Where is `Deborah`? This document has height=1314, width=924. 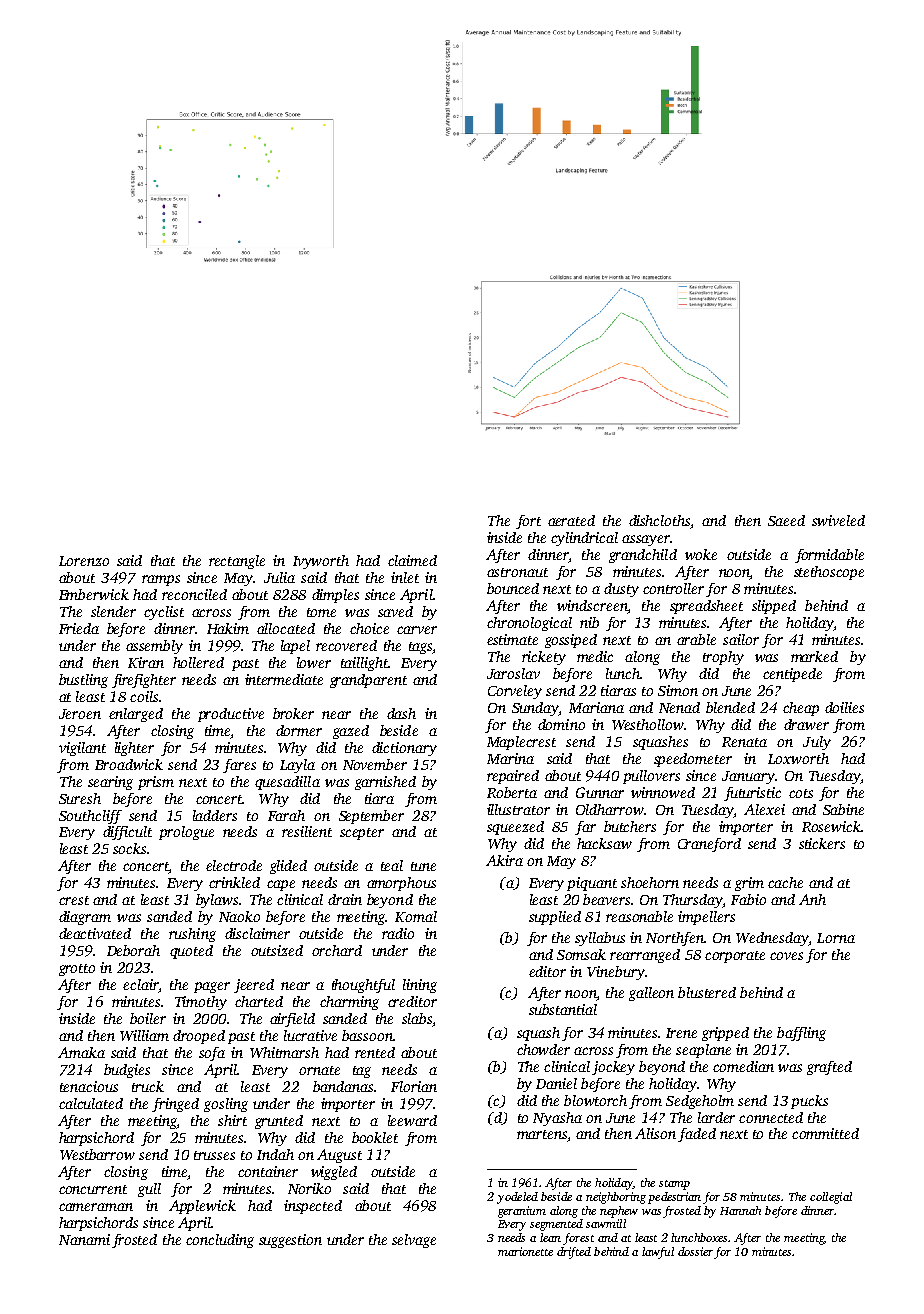 Deborah is located at coordinates (133, 950).
